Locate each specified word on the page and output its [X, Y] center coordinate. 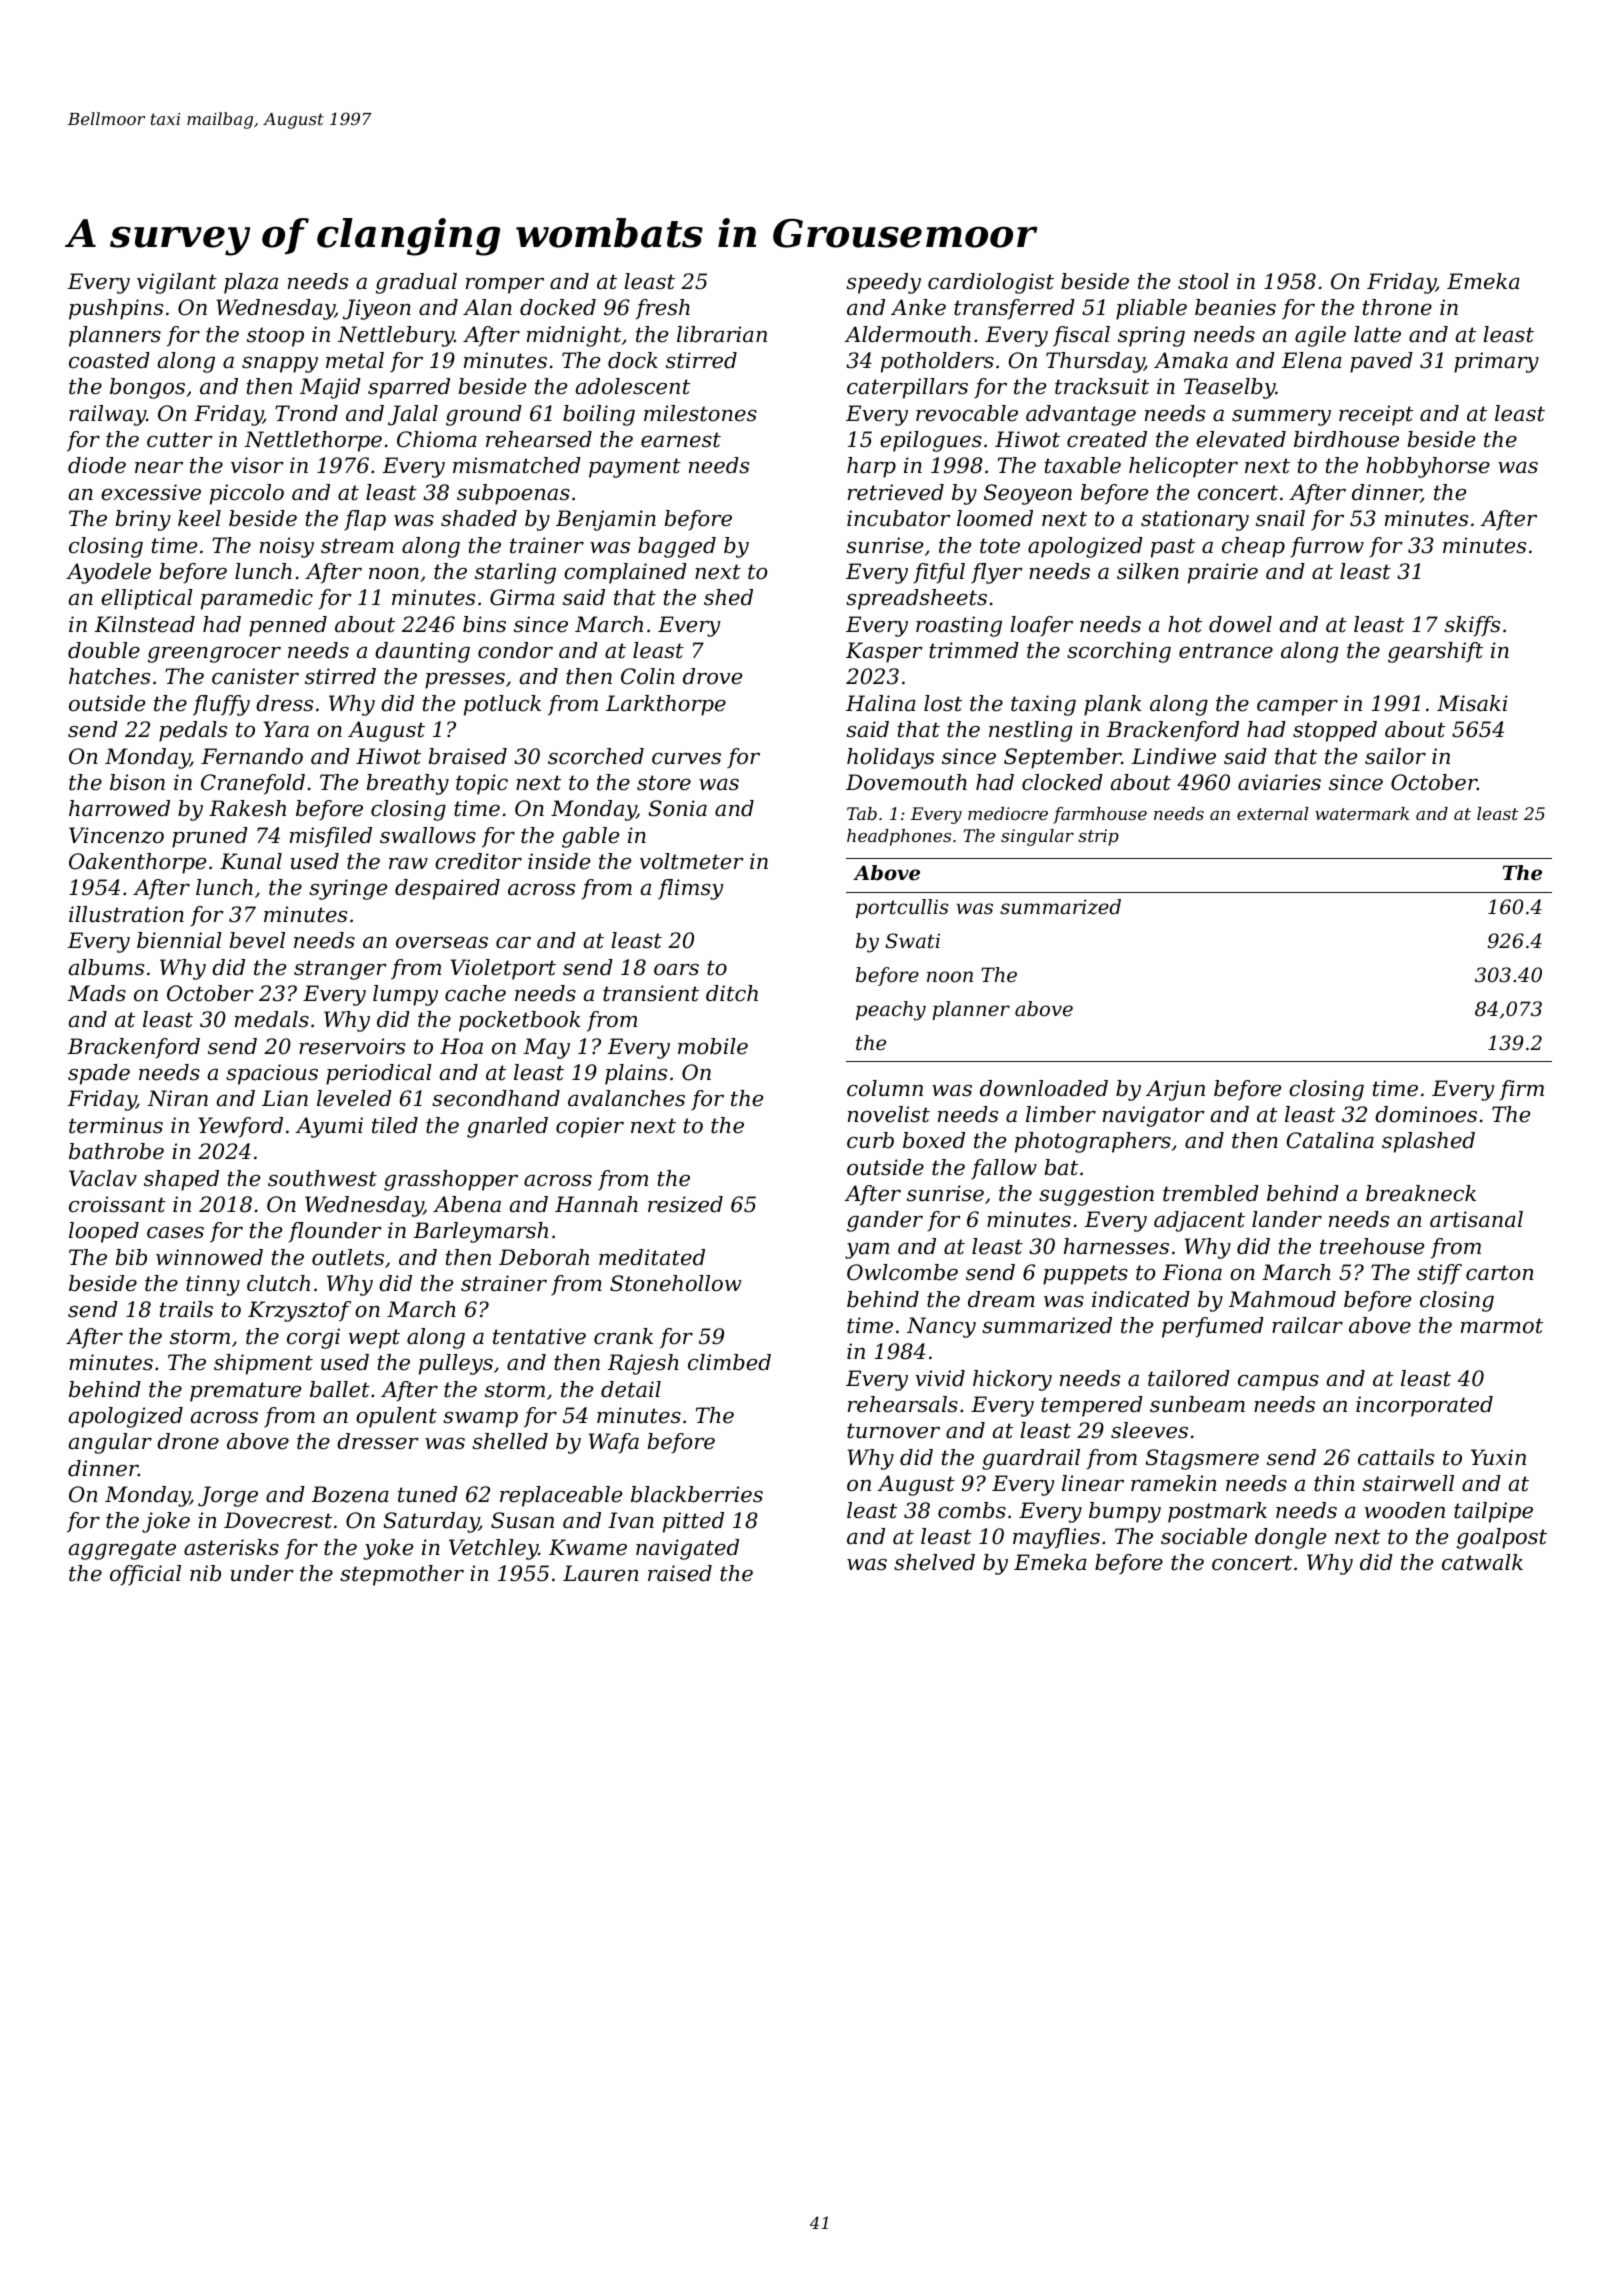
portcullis [902, 908]
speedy [883, 283]
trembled [1211, 1193]
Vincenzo [116, 835]
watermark [1362, 813]
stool [1203, 281]
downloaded [1044, 1088]
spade [99, 1074]
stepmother [402, 1575]
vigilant [177, 283]
